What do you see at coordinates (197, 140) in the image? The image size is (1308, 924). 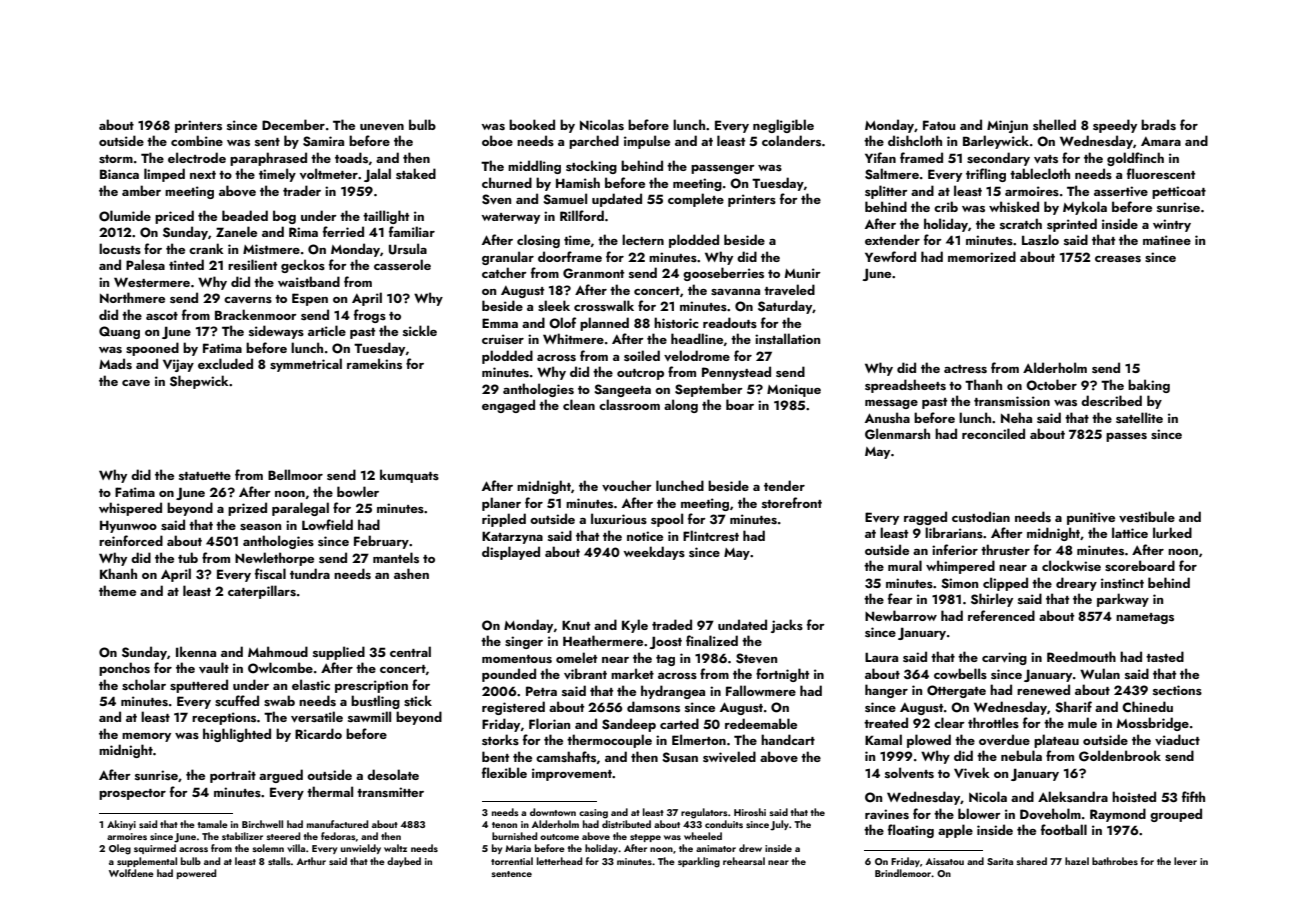 I see `combine` at bounding box center [197, 140].
